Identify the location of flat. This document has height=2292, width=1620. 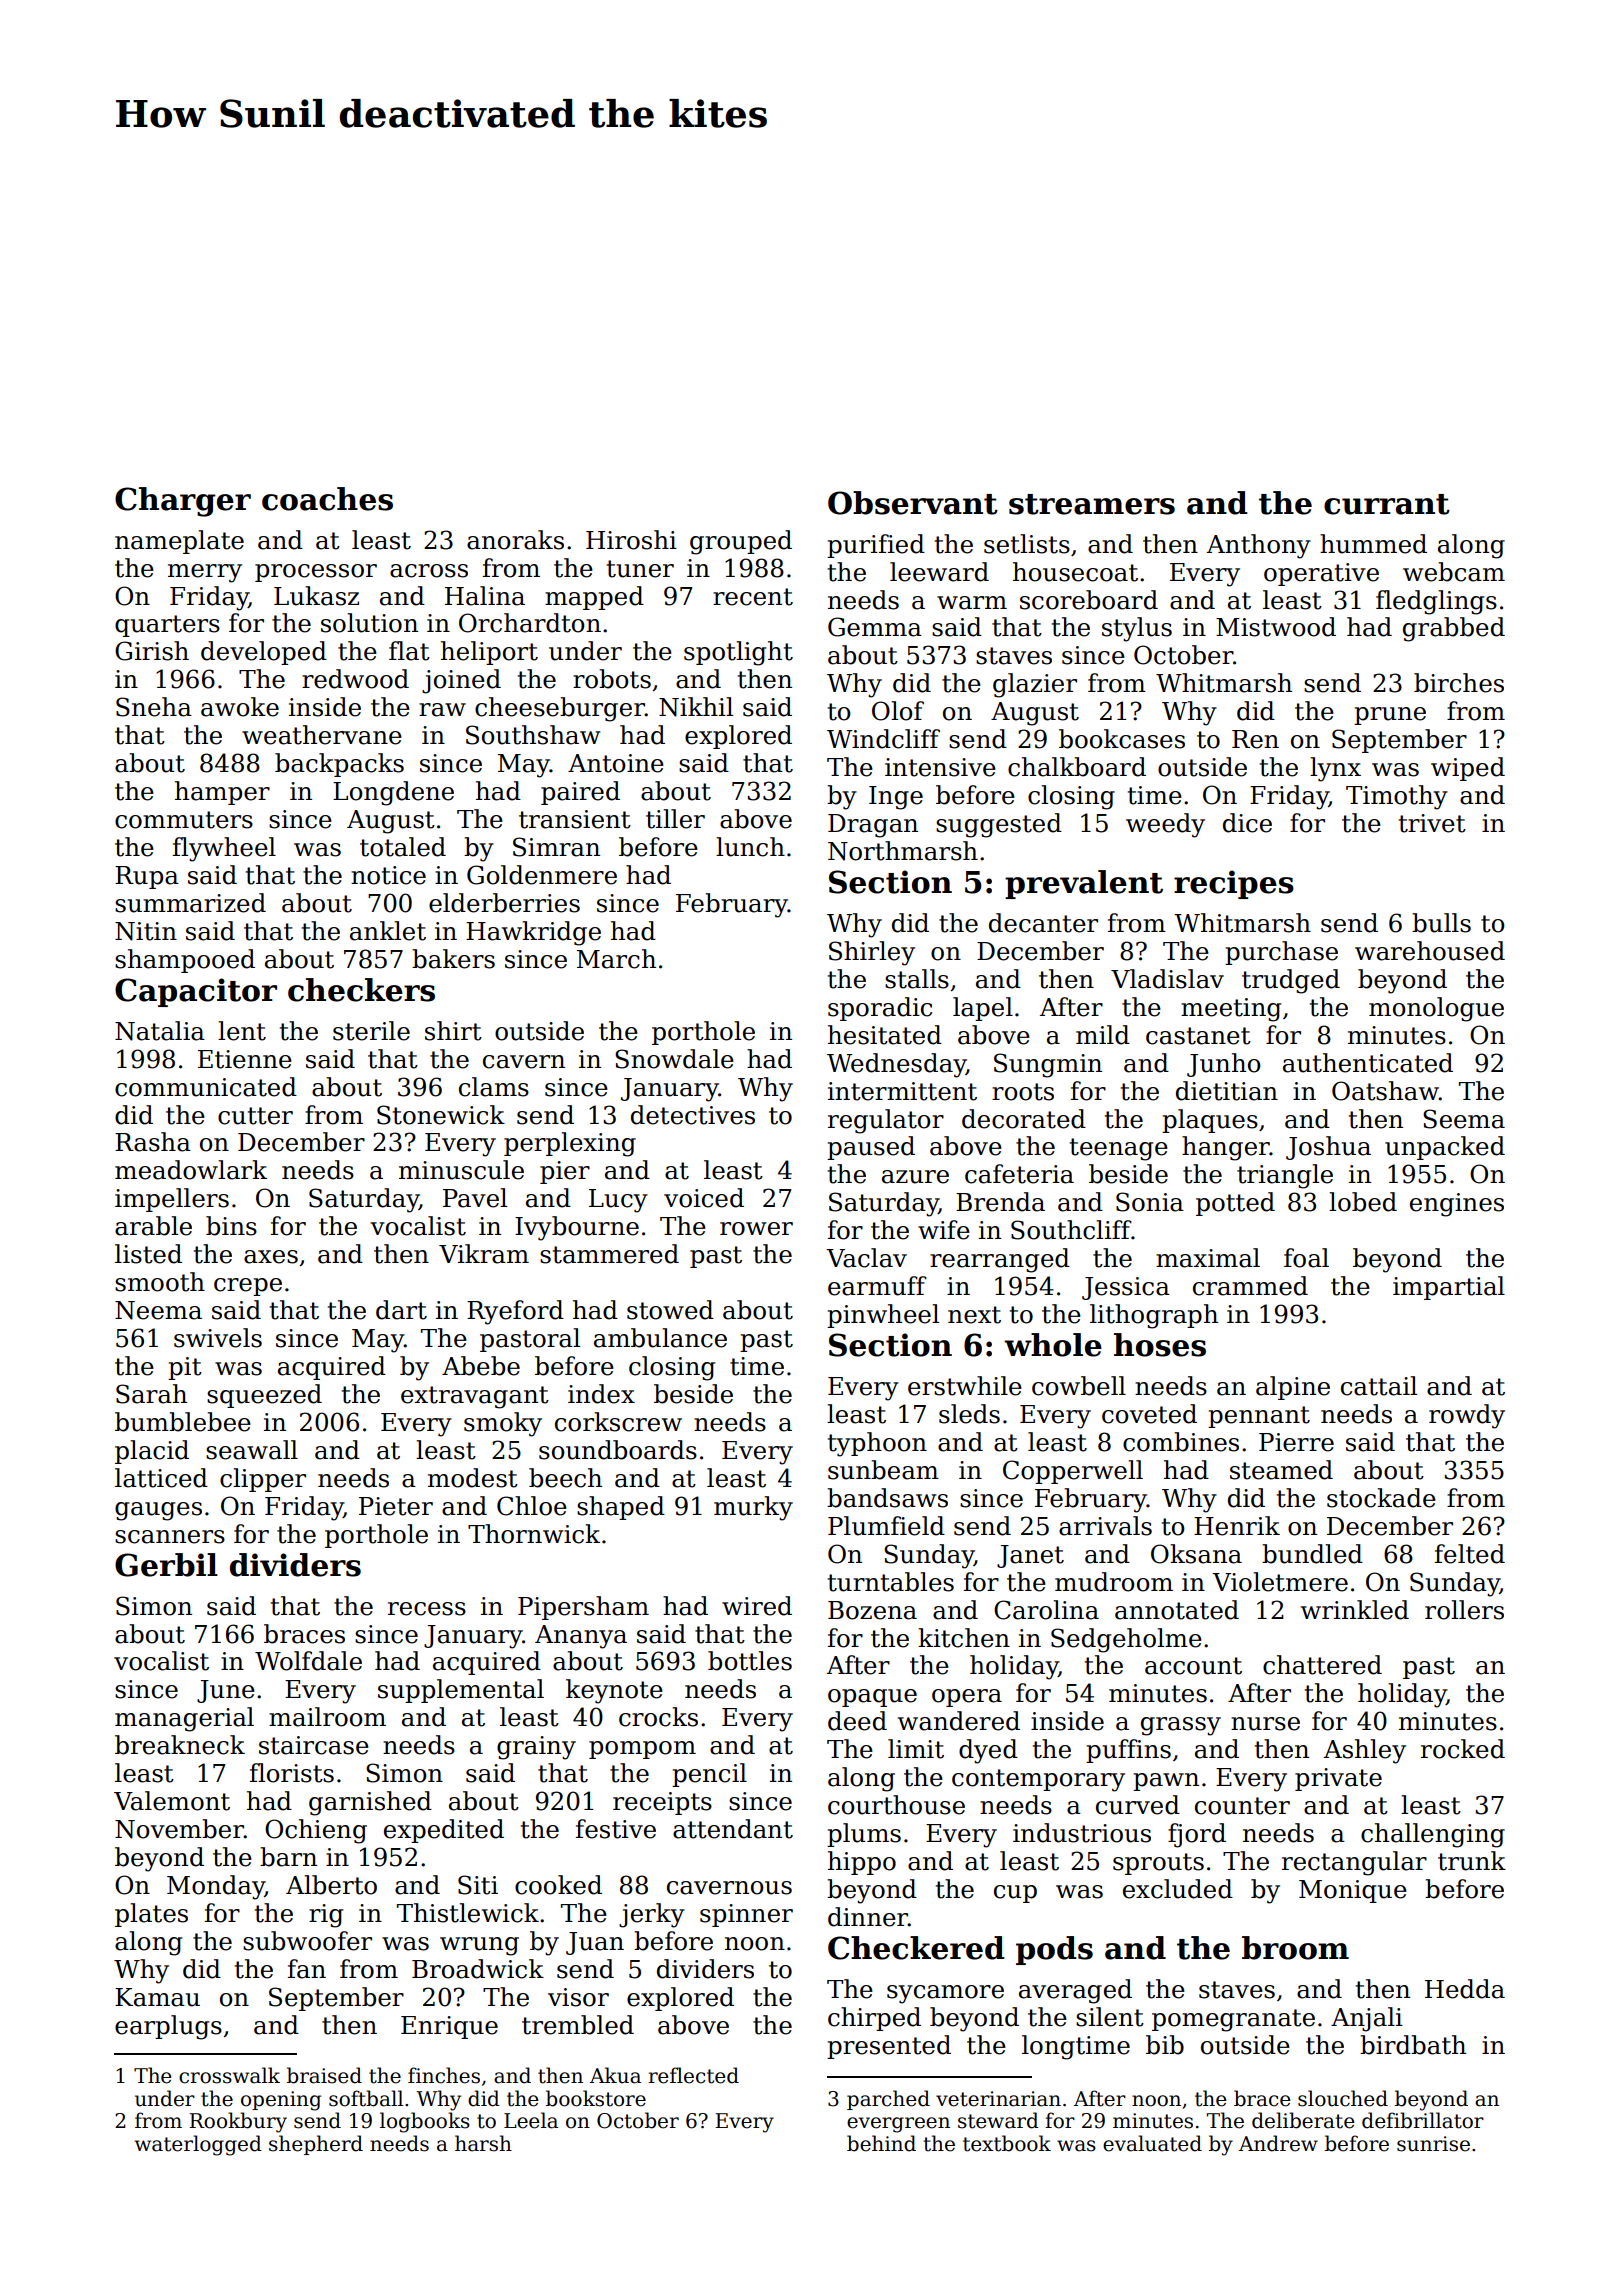
(409, 651).
